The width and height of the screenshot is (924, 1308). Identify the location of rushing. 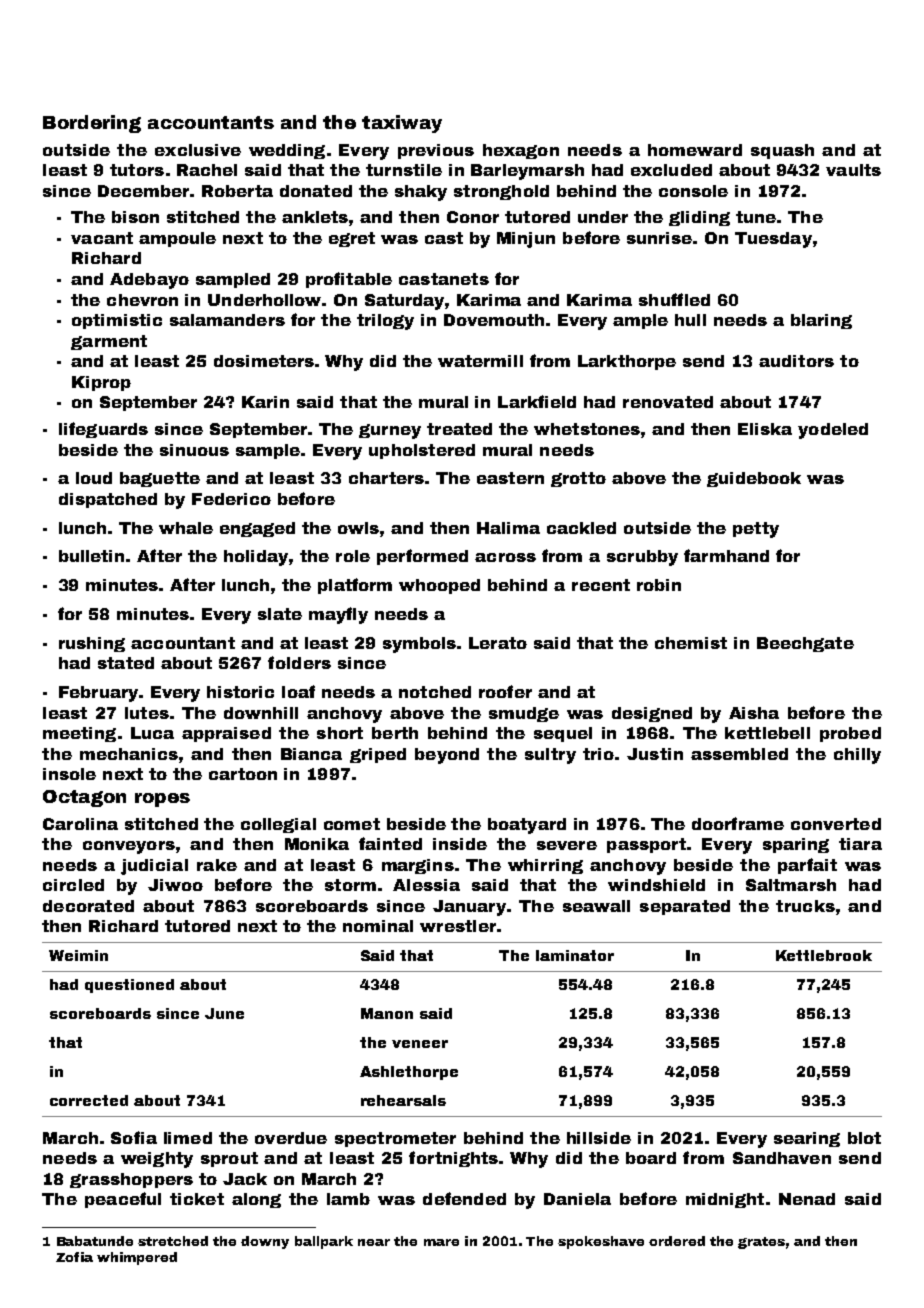
(92, 644).
